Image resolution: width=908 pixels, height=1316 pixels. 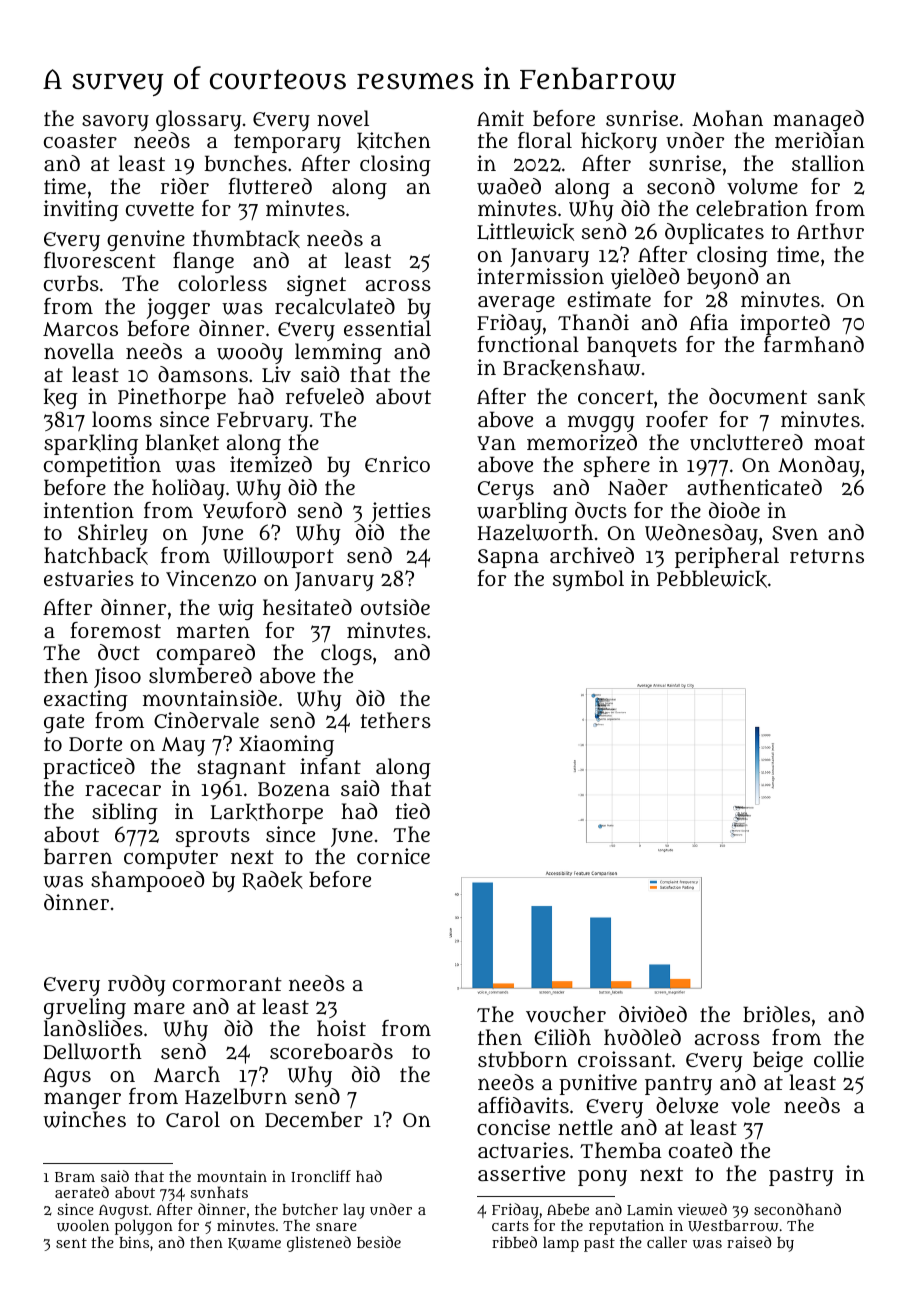 What do you see at coordinates (330, 766) in the image?
I see `infant` at bounding box center [330, 766].
